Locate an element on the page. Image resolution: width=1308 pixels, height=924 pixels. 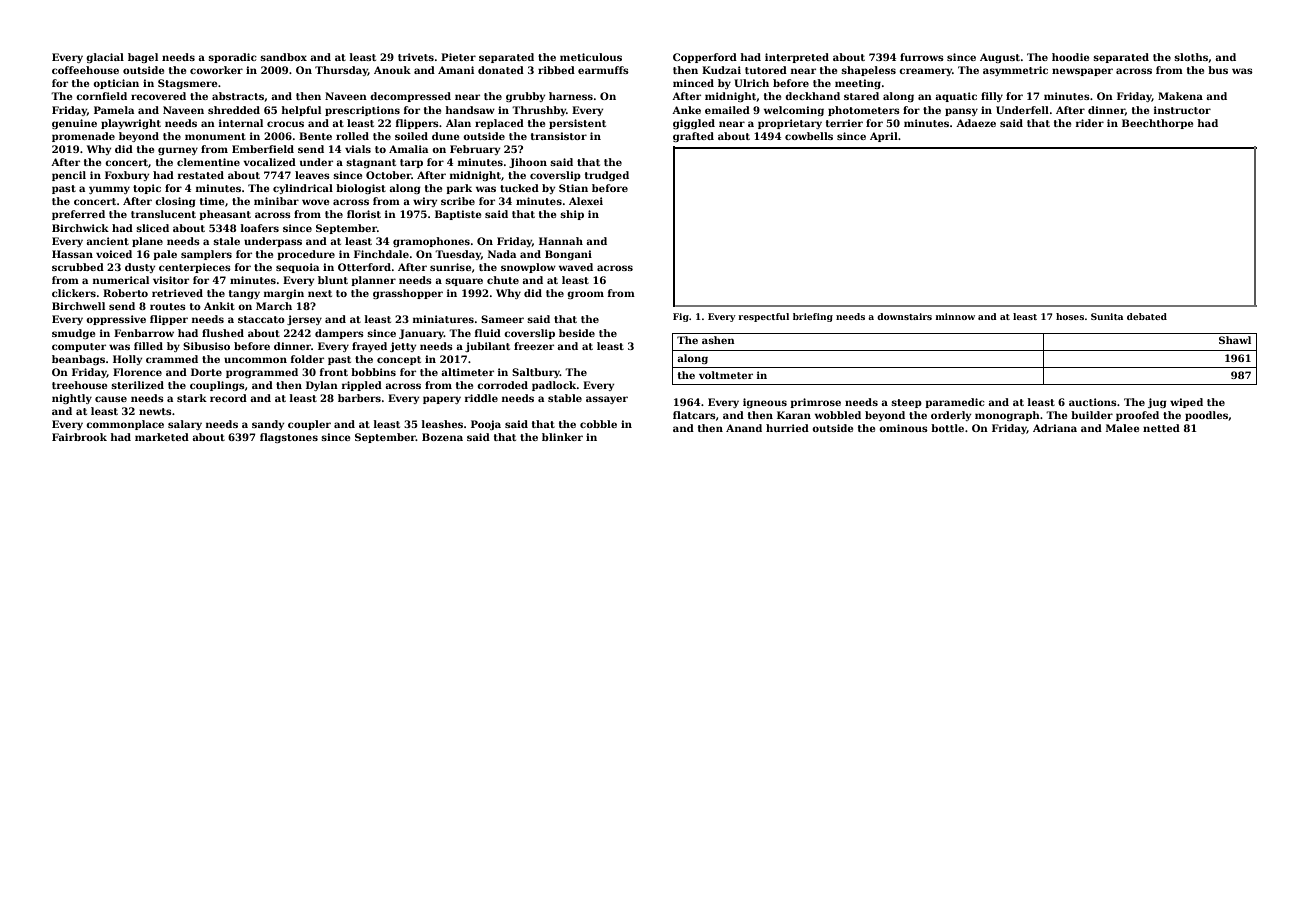
voltmeter is located at coordinates (726, 375).
